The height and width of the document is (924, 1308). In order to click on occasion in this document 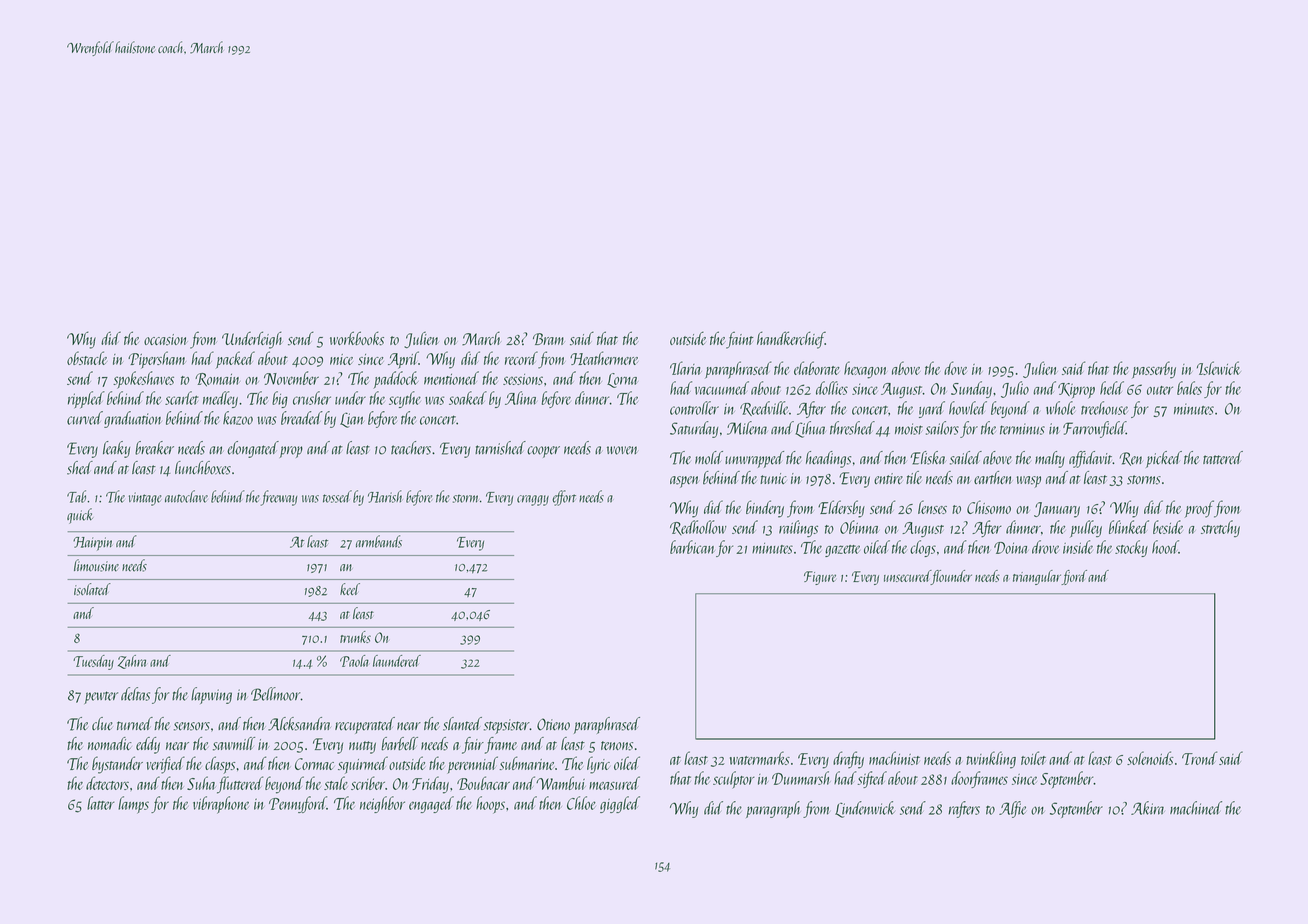, I will do `click(166, 339)`.
